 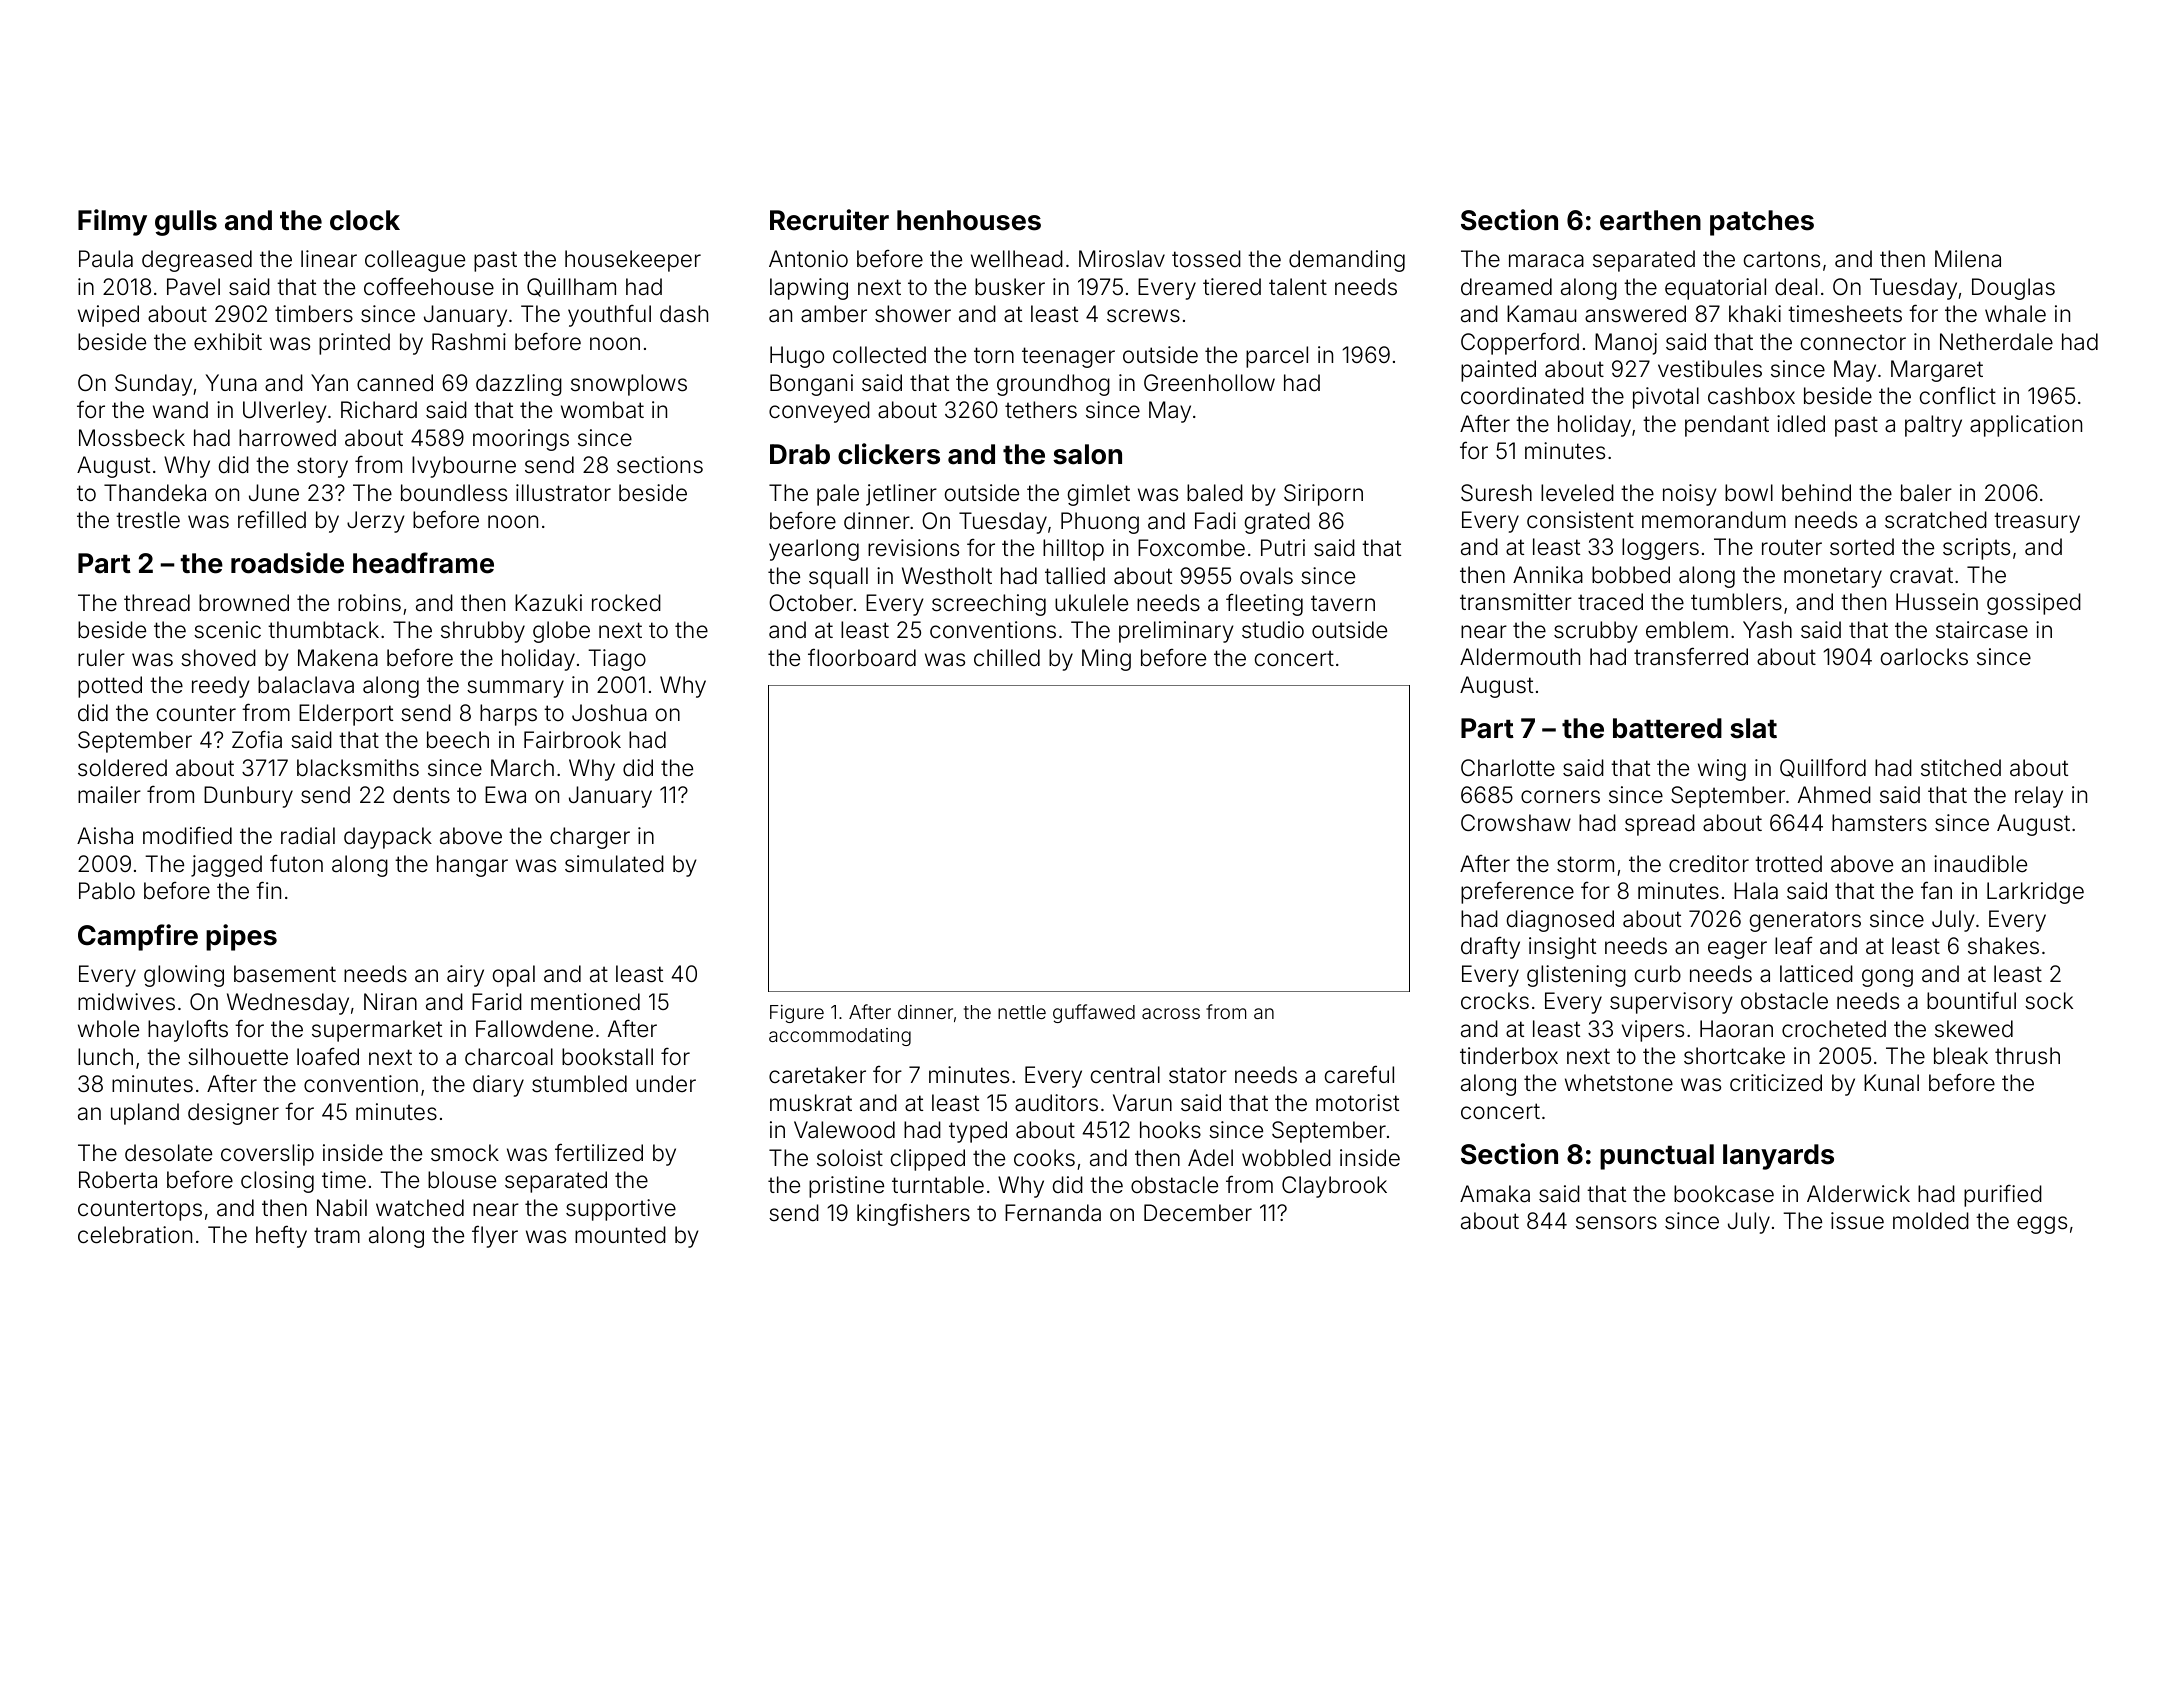 I want to click on Campfire, so click(x=138, y=937).
